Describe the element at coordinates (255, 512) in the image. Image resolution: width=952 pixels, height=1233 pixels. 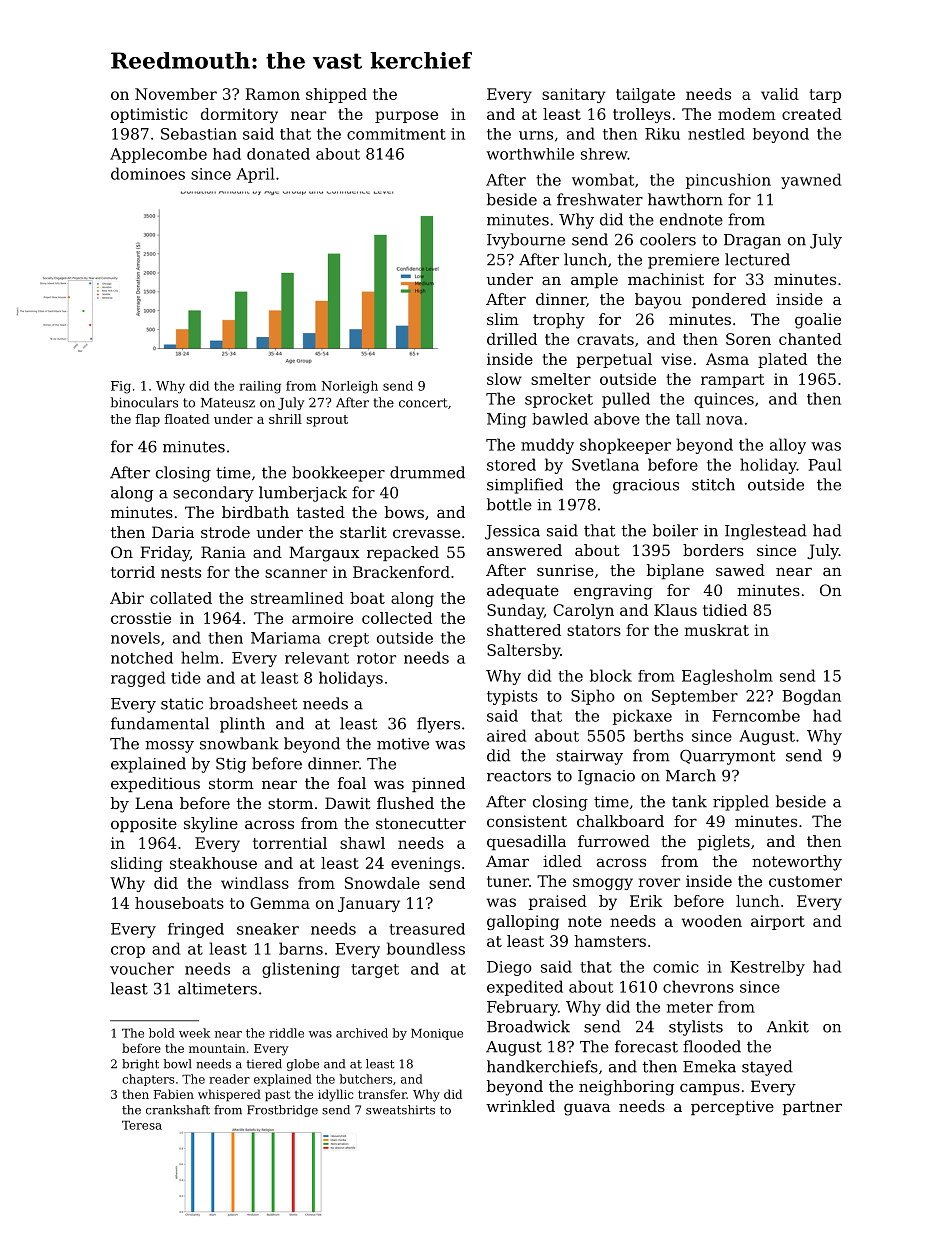
I see `birdbath` at that location.
